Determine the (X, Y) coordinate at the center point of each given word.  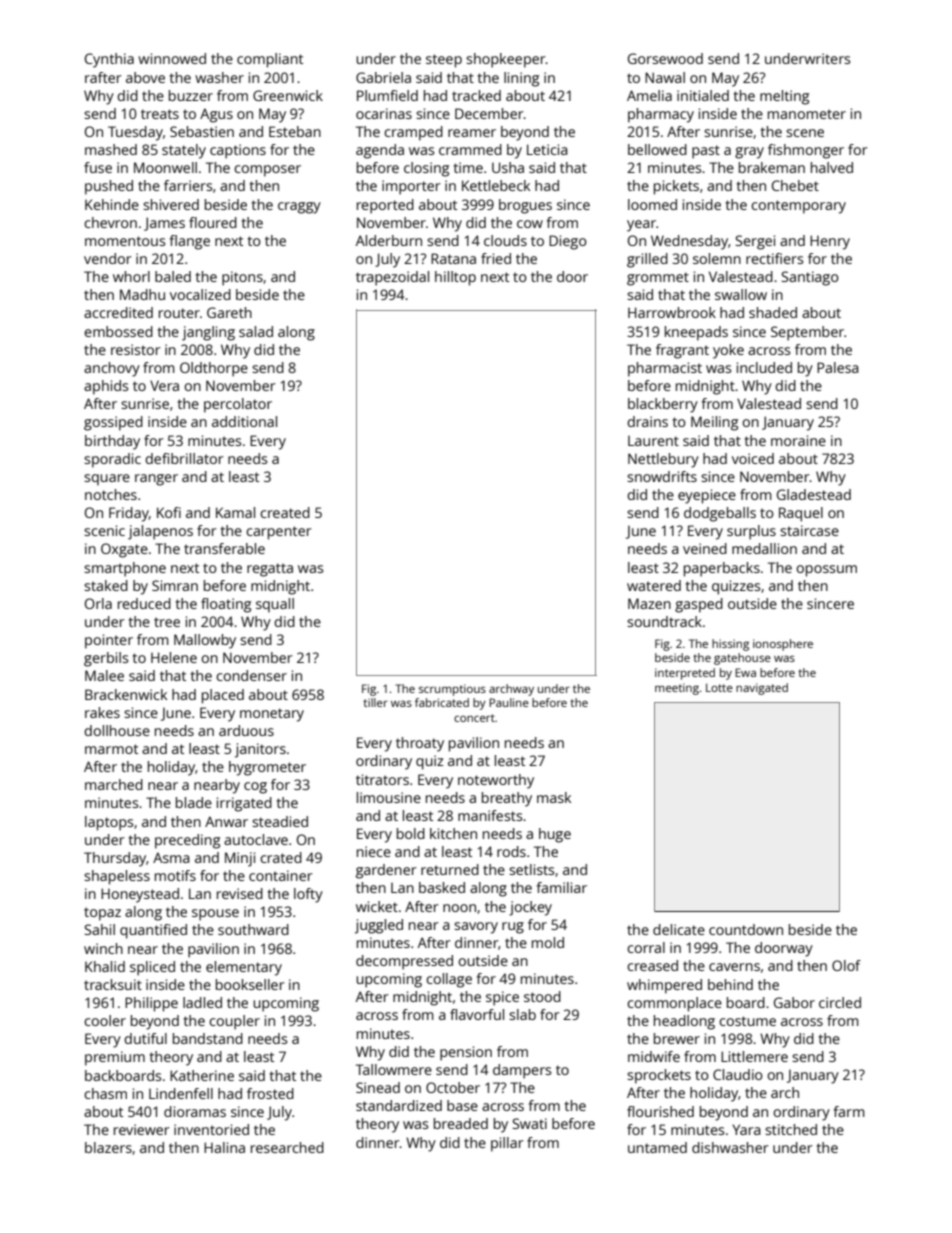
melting (784, 97)
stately (184, 151)
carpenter (278, 533)
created (285, 512)
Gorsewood (665, 58)
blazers (108, 1147)
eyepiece (707, 496)
